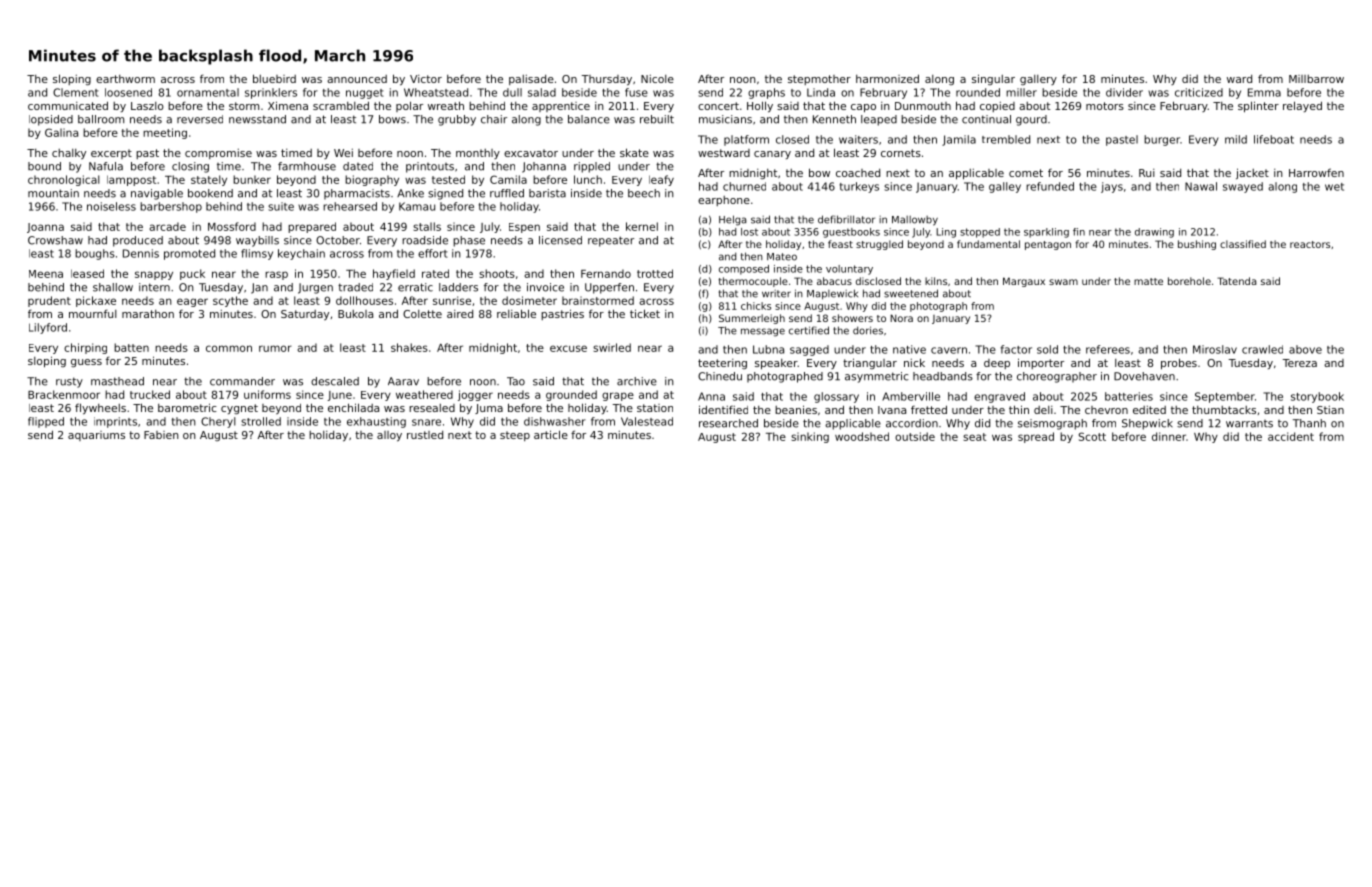 Image resolution: width=1372 pixels, height=887 pixels. I want to click on aquariums, so click(96, 436).
